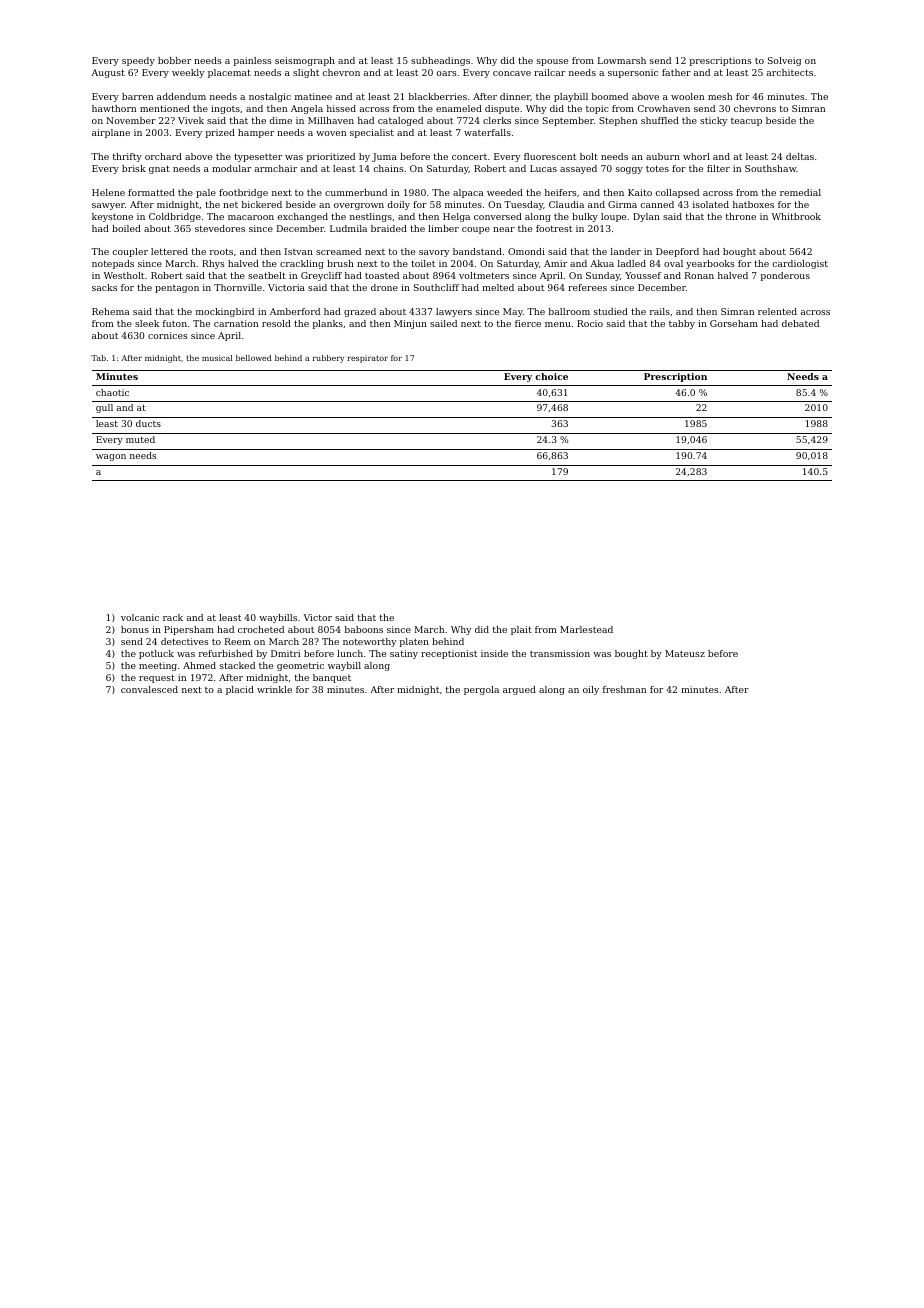 The image size is (924, 1308). Describe the element at coordinates (274, 689) in the screenshot. I see `wrinkle` at that location.
